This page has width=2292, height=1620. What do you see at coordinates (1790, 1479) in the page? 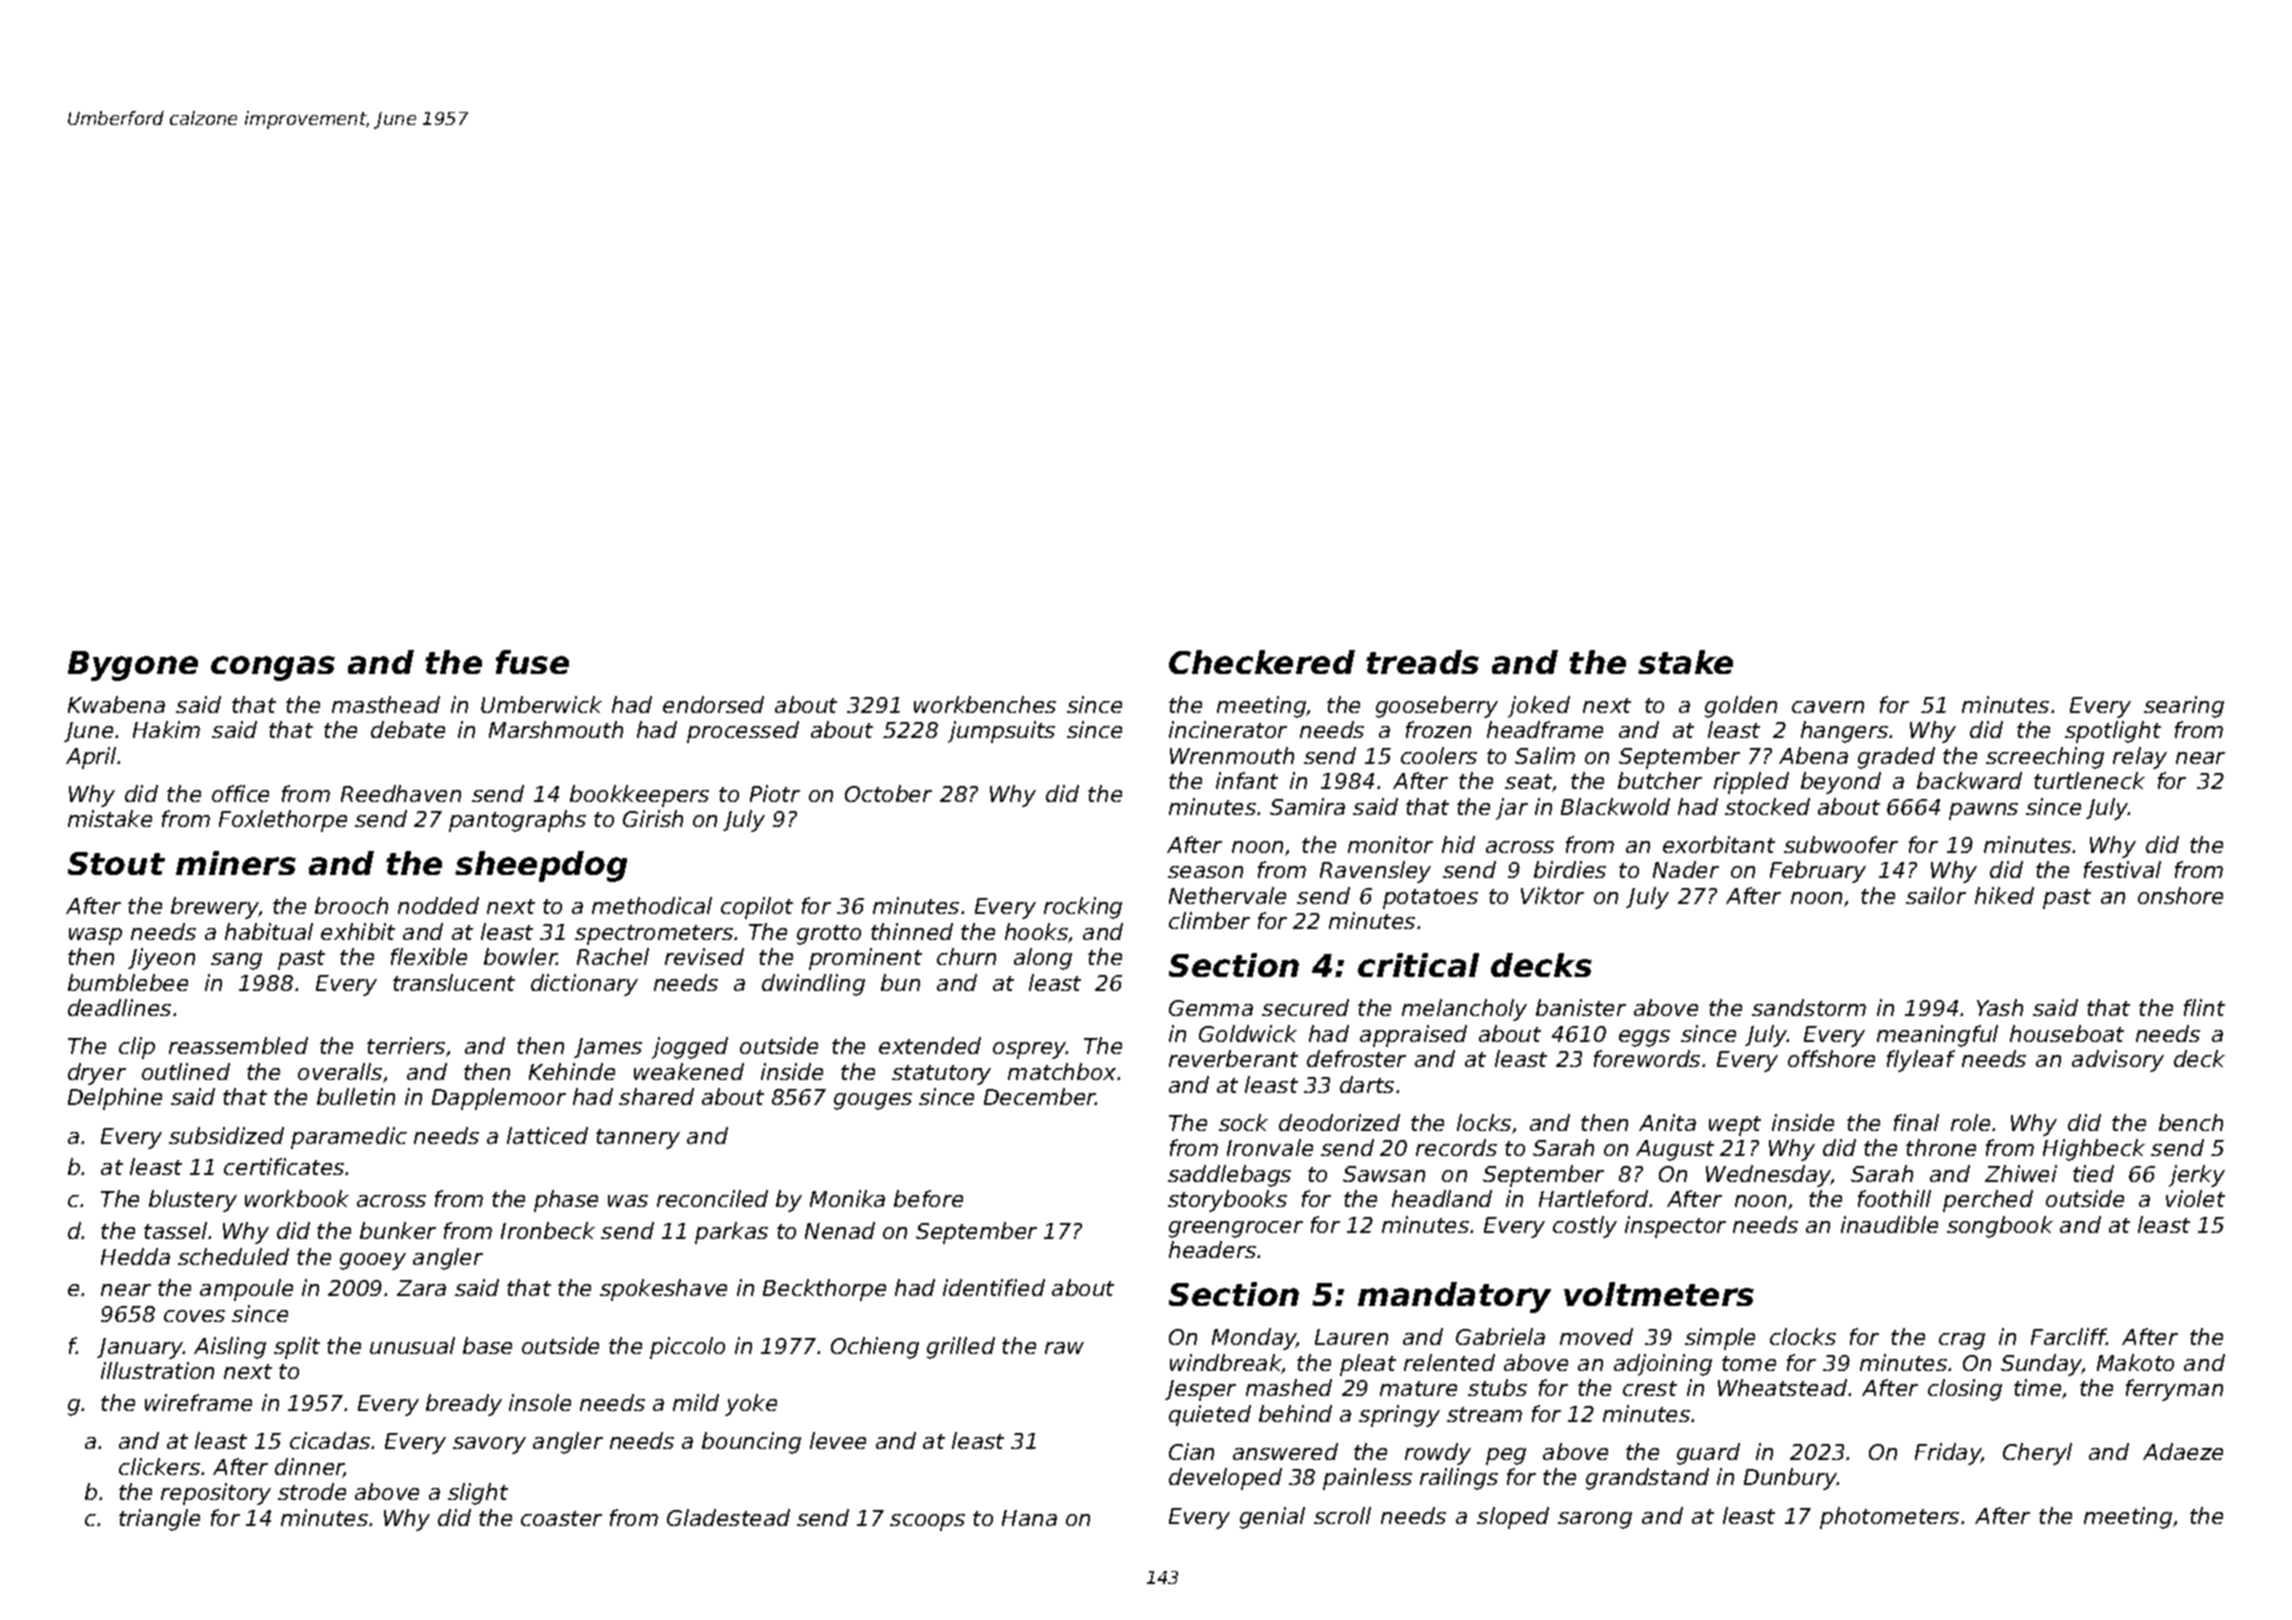
I see `Dunbury` at bounding box center [1790, 1479].
